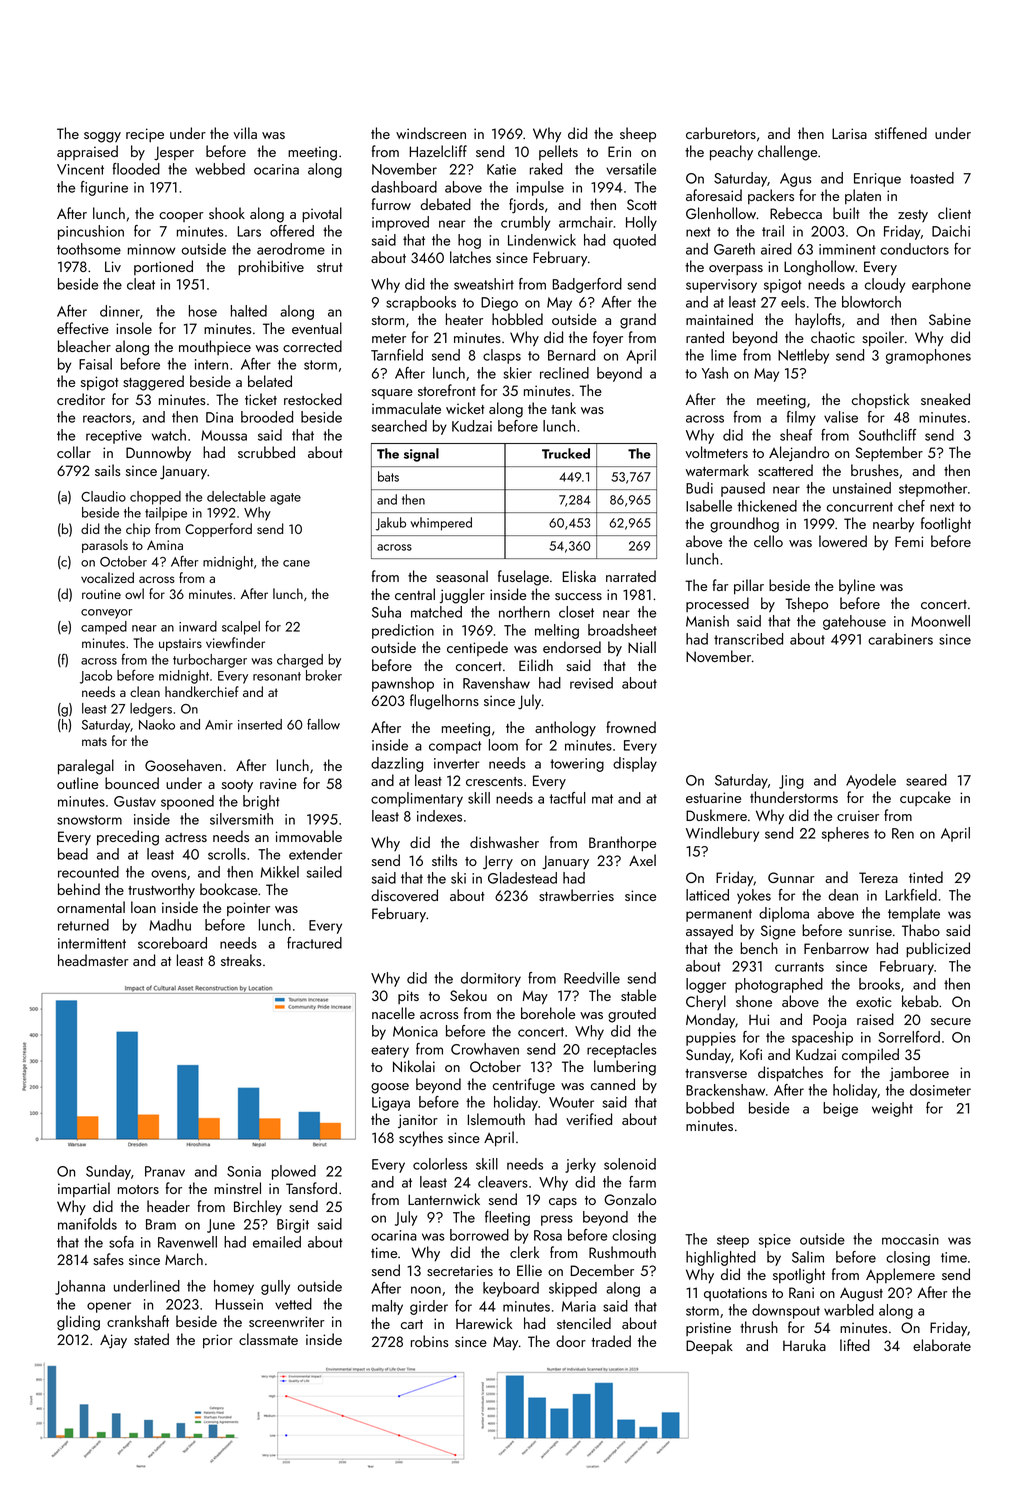 Image resolution: width=1028 pixels, height=1489 pixels. What do you see at coordinates (608, 338) in the image?
I see `foyer` at bounding box center [608, 338].
